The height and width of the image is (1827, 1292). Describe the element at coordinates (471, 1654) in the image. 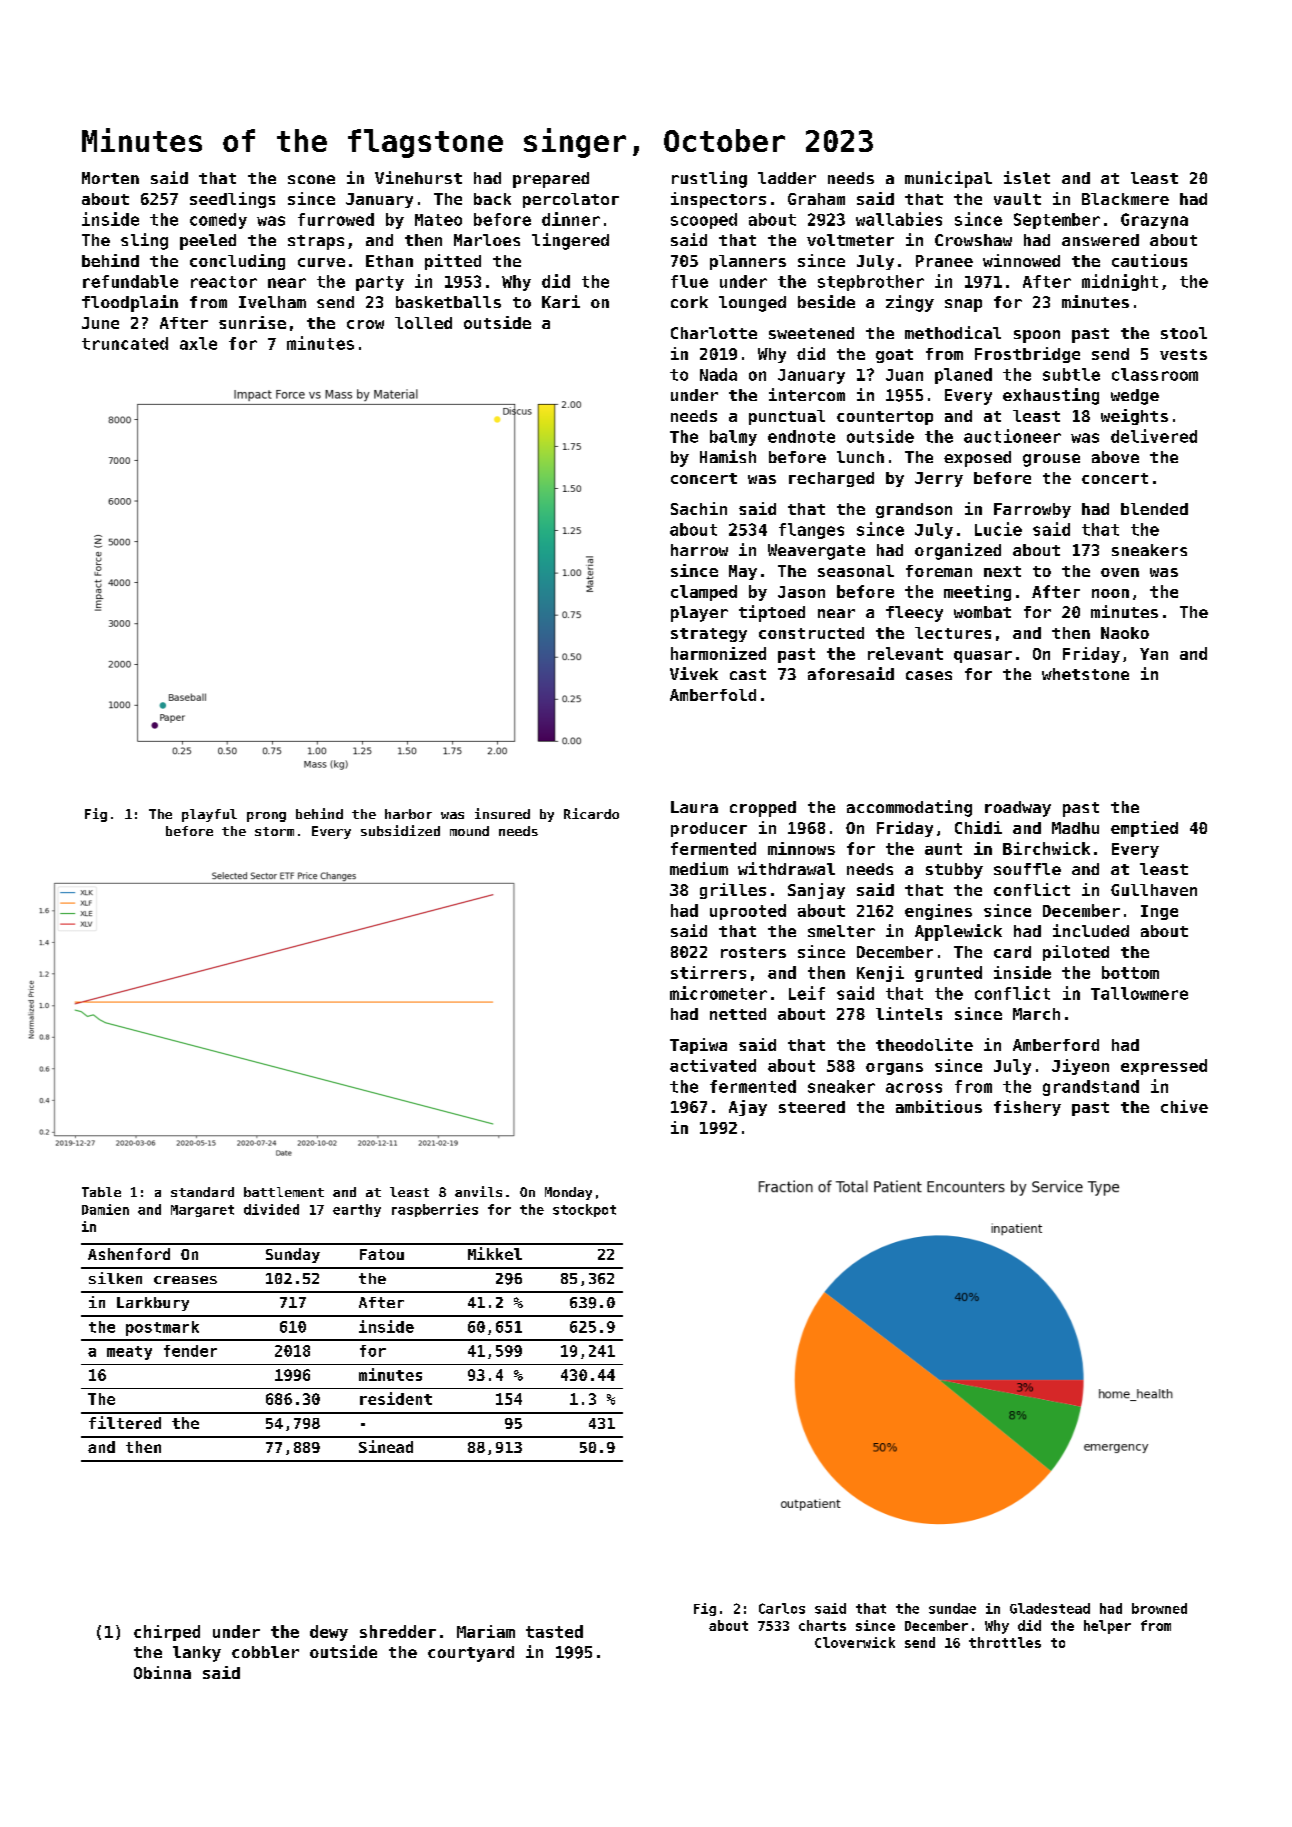

I see `courtyard` at that location.
